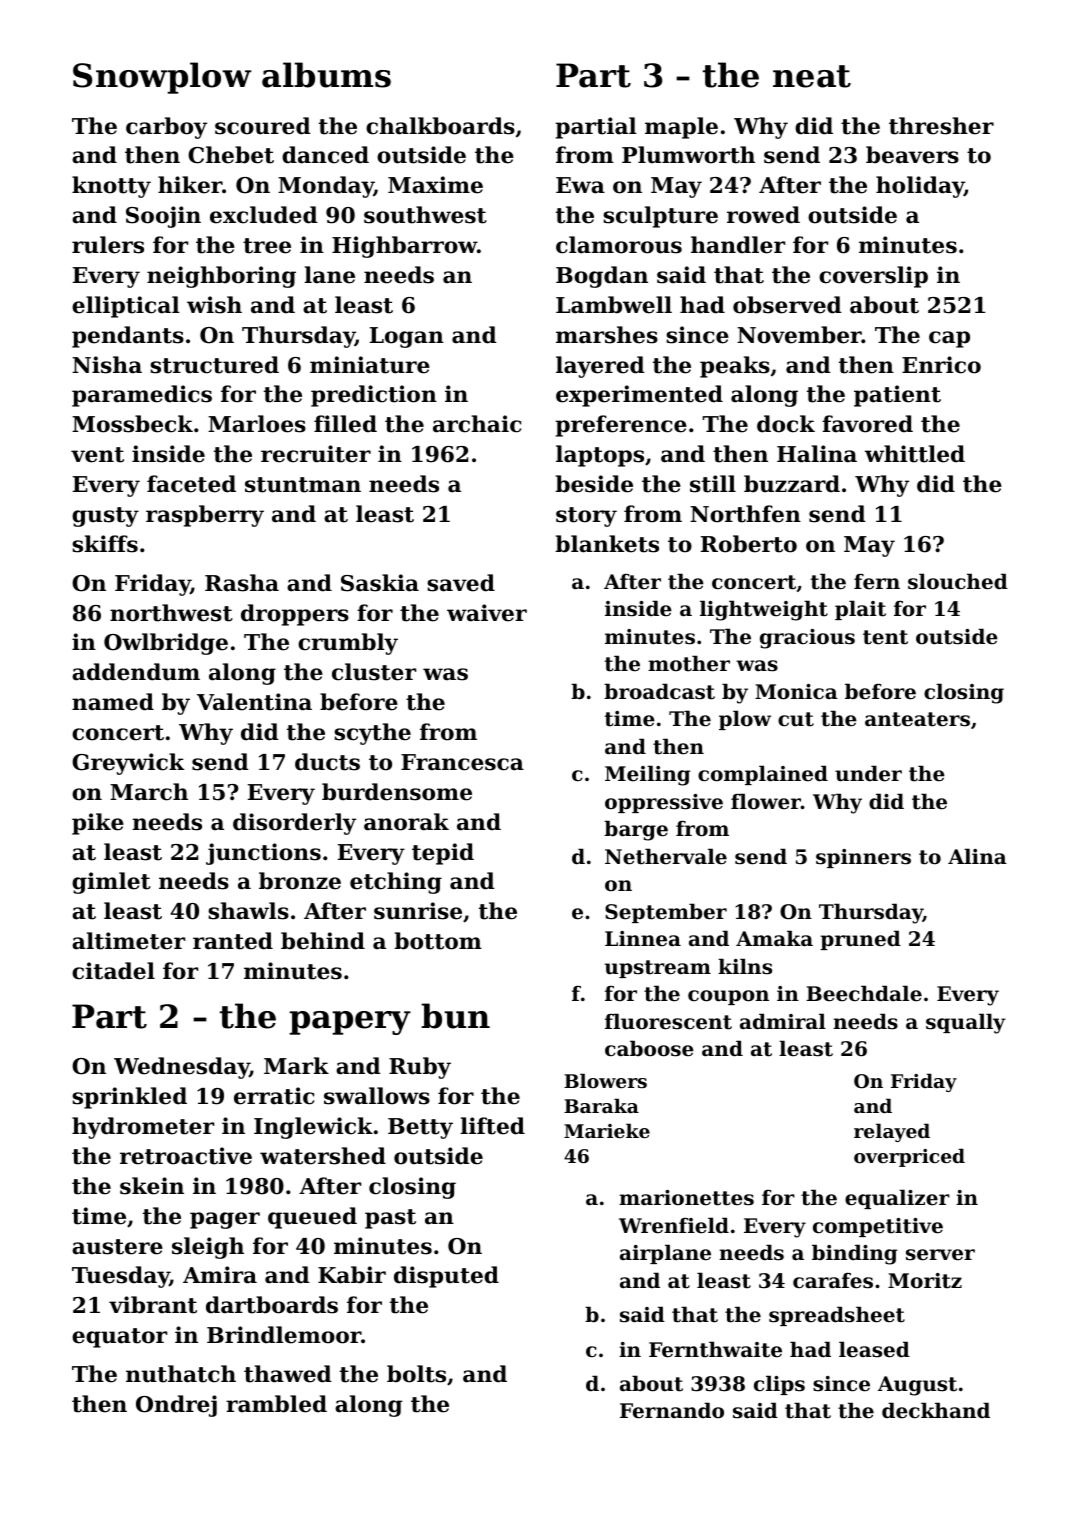 The image size is (1082, 1530). What do you see at coordinates (97, 455) in the screenshot?
I see `vent` at bounding box center [97, 455].
